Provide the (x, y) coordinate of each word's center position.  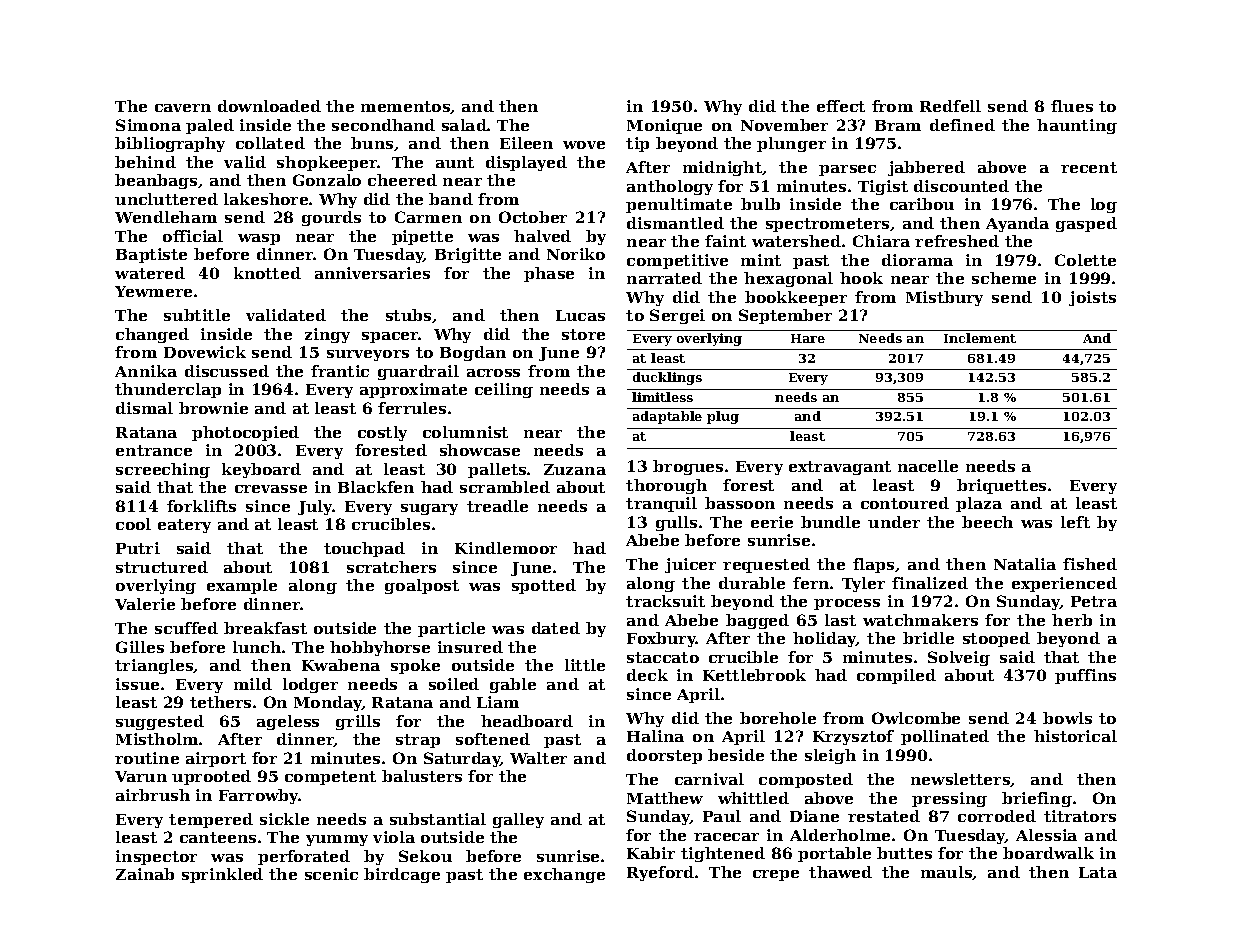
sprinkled (222, 875)
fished (1090, 564)
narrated (664, 278)
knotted (267, 273)
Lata (1098, 872)
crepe (776, 875)
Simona (148, 125)
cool (133, 524)
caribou (922, 204)
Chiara (881, 241)
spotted (544, 586)
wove (584, 145)
